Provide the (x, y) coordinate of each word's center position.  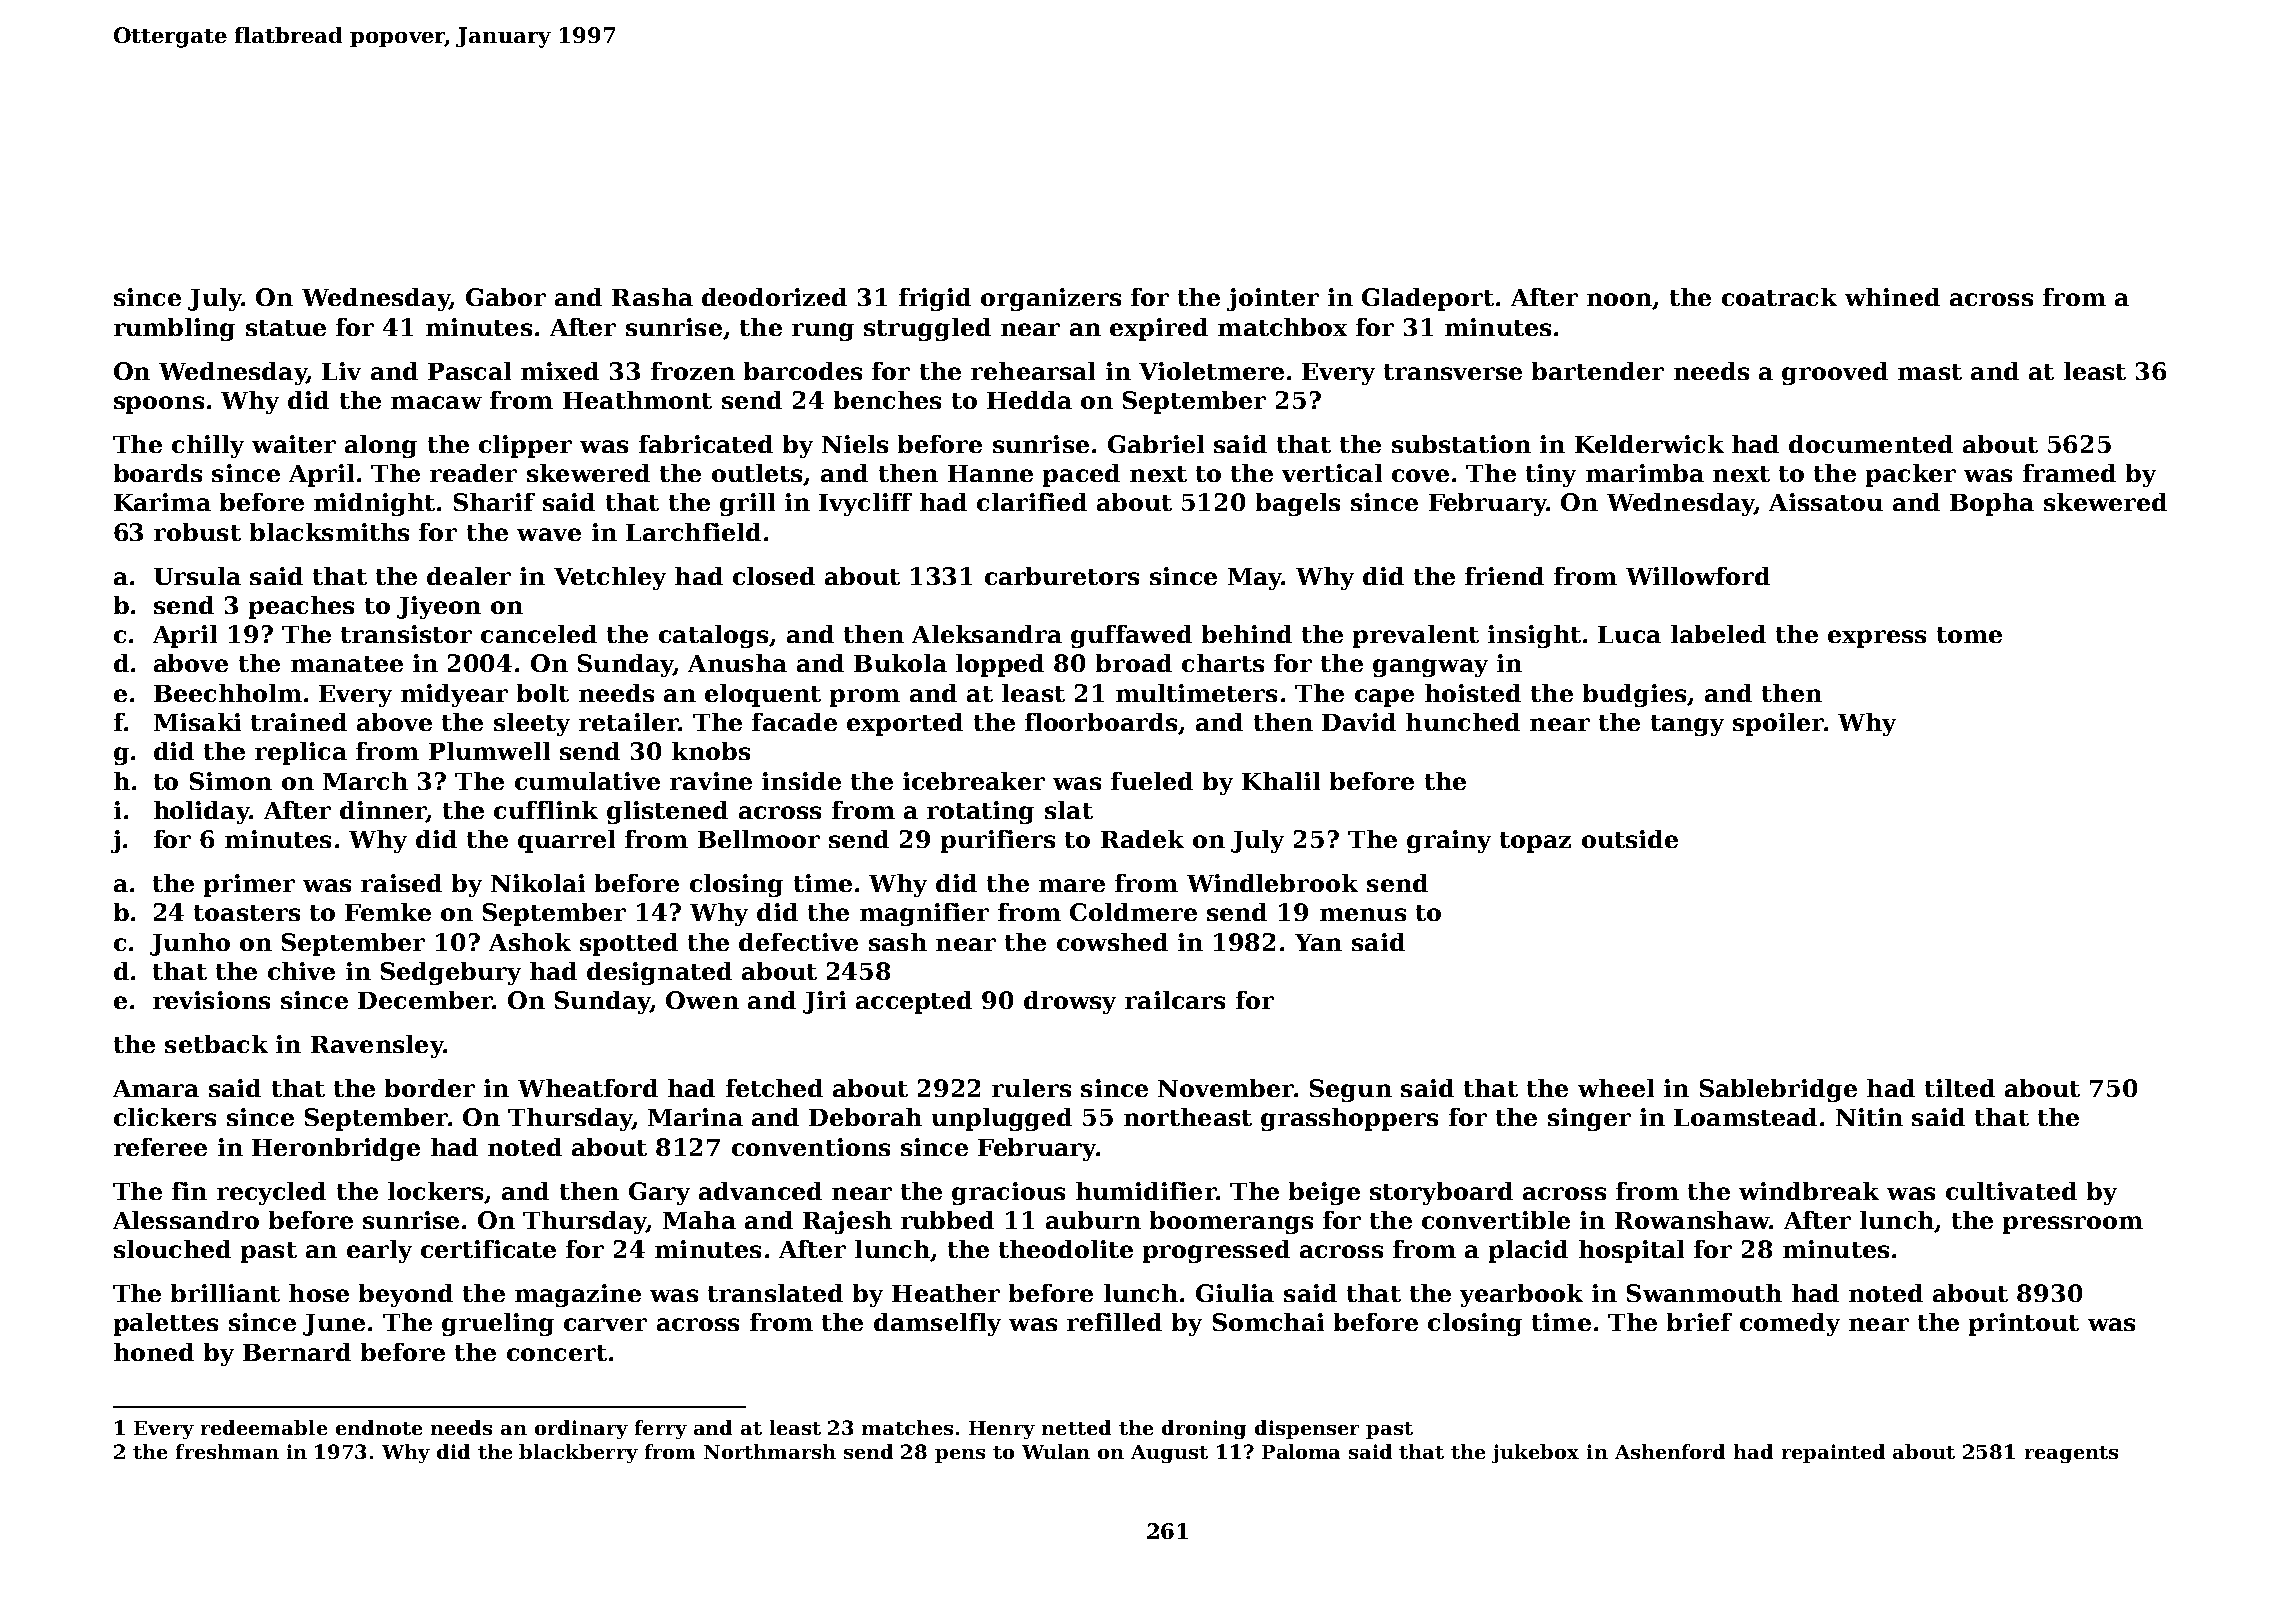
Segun (1351, 1090)
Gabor (506, 297)
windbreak (1809, 1191)
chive (301, 971)
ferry (661, 1429)
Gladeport (1428, 299)
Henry (1002, 1430)
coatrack (1779, 297)
